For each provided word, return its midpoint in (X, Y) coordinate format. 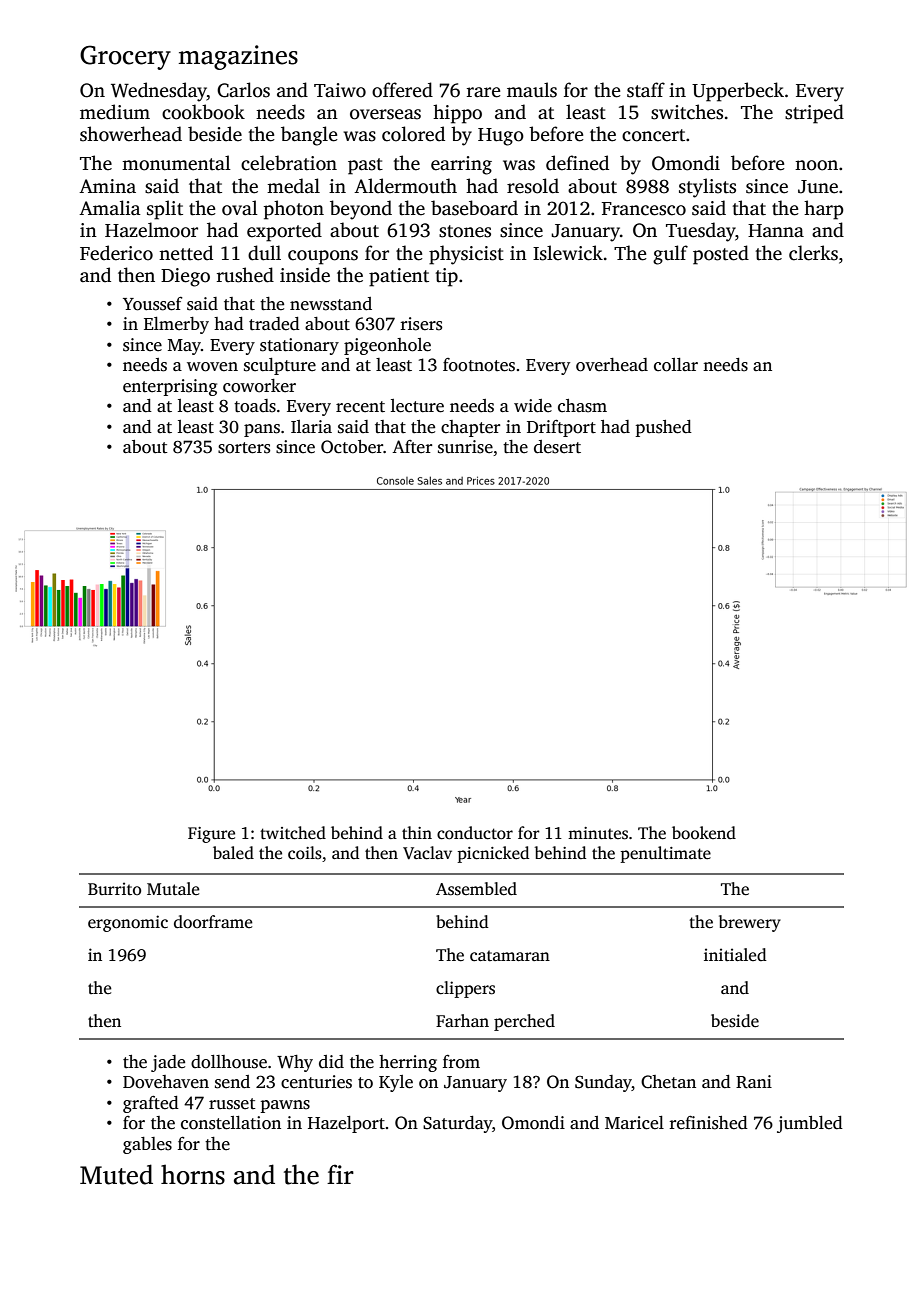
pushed (663, 428)
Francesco (644, 209)
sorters (244, 448)
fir (340, 1174)
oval (240, 208)
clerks (813, 253)
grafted (151, 1104)
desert (557, 447)
